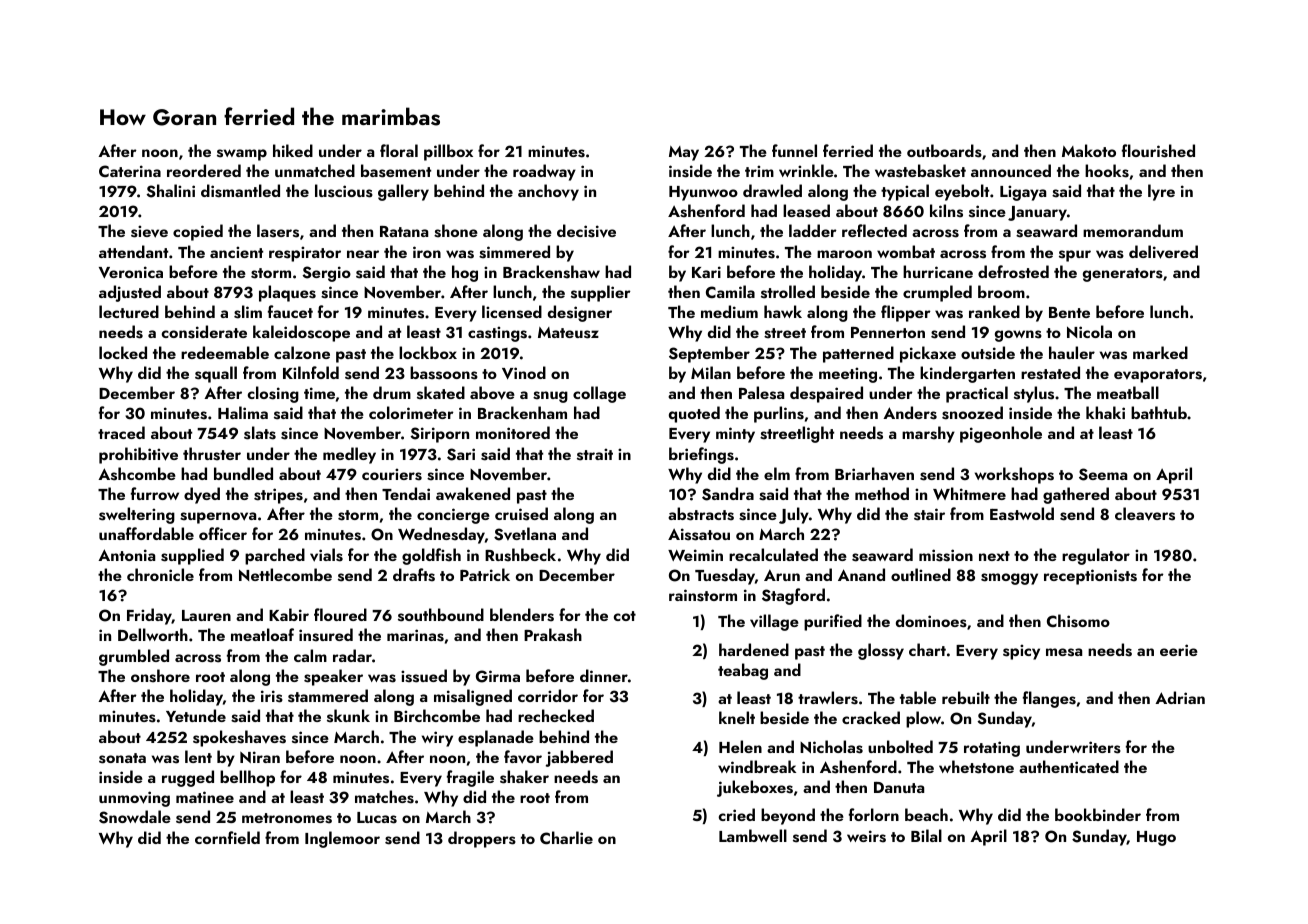  What do you see at coordinates (794, 150) in the screenshot?
I see `funnel` at bounding box center [794, 150].
